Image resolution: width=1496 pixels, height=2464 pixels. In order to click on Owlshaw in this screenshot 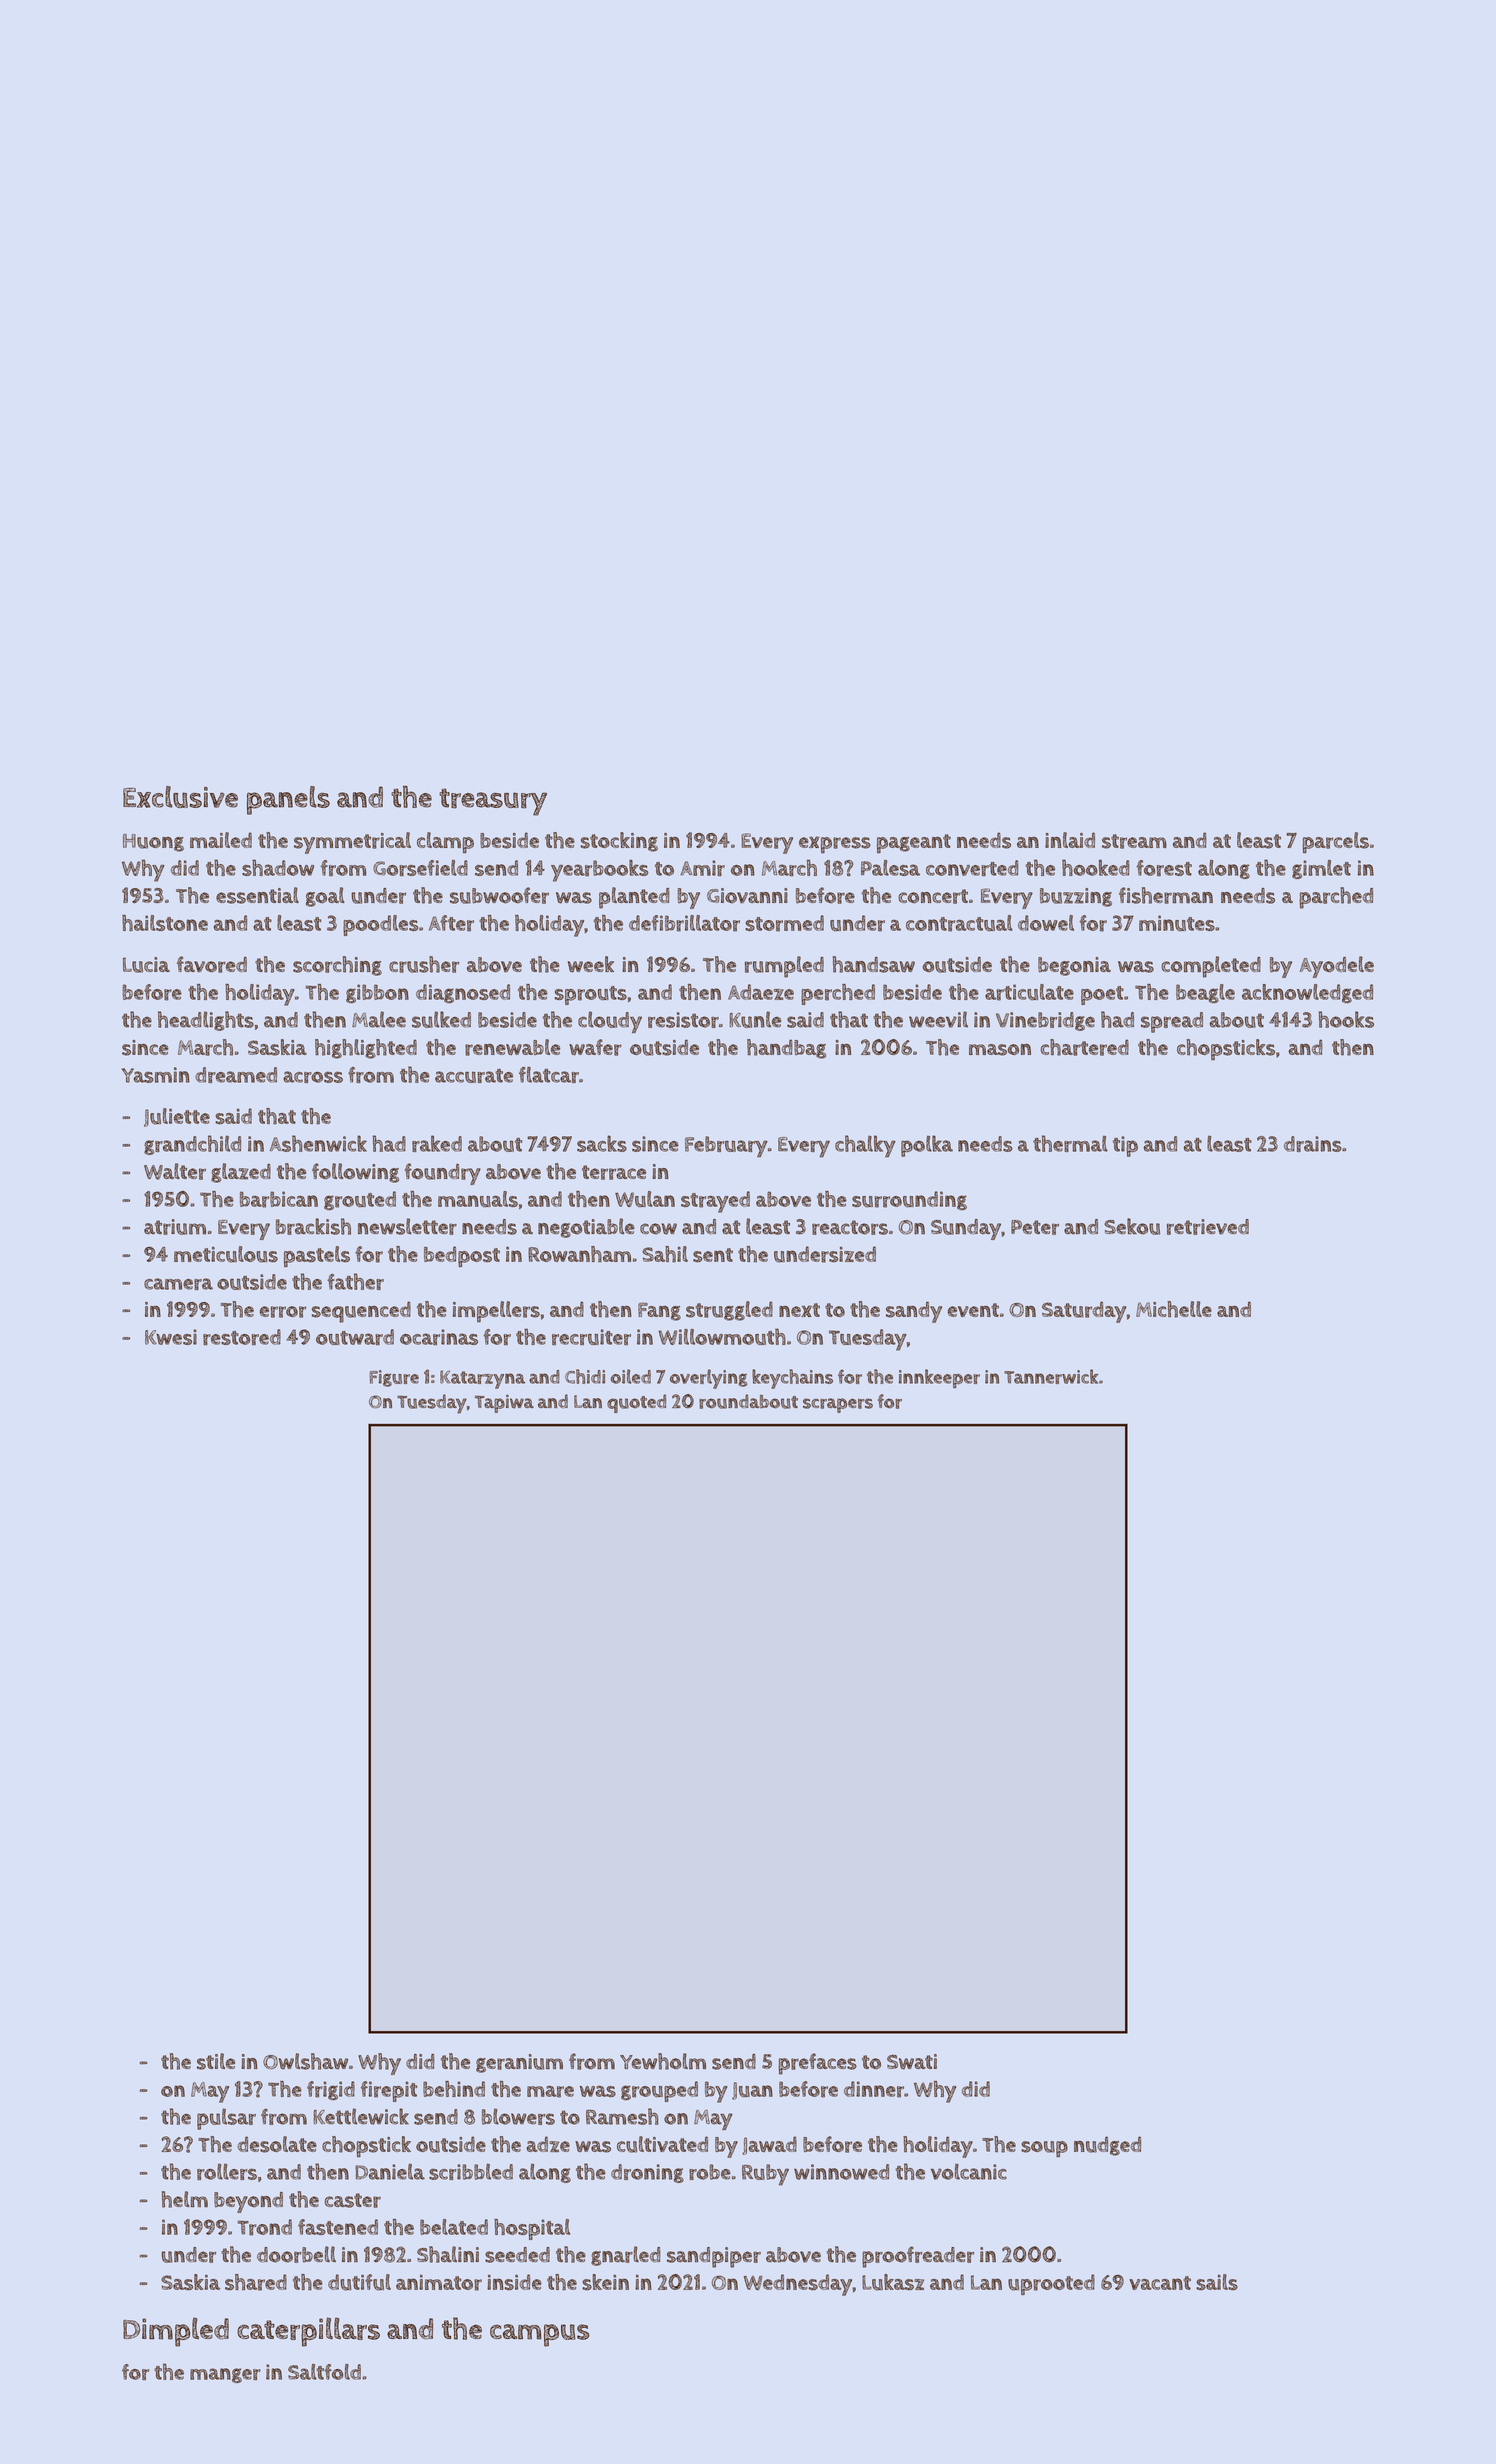, I will do `click(305, 2061)`.
